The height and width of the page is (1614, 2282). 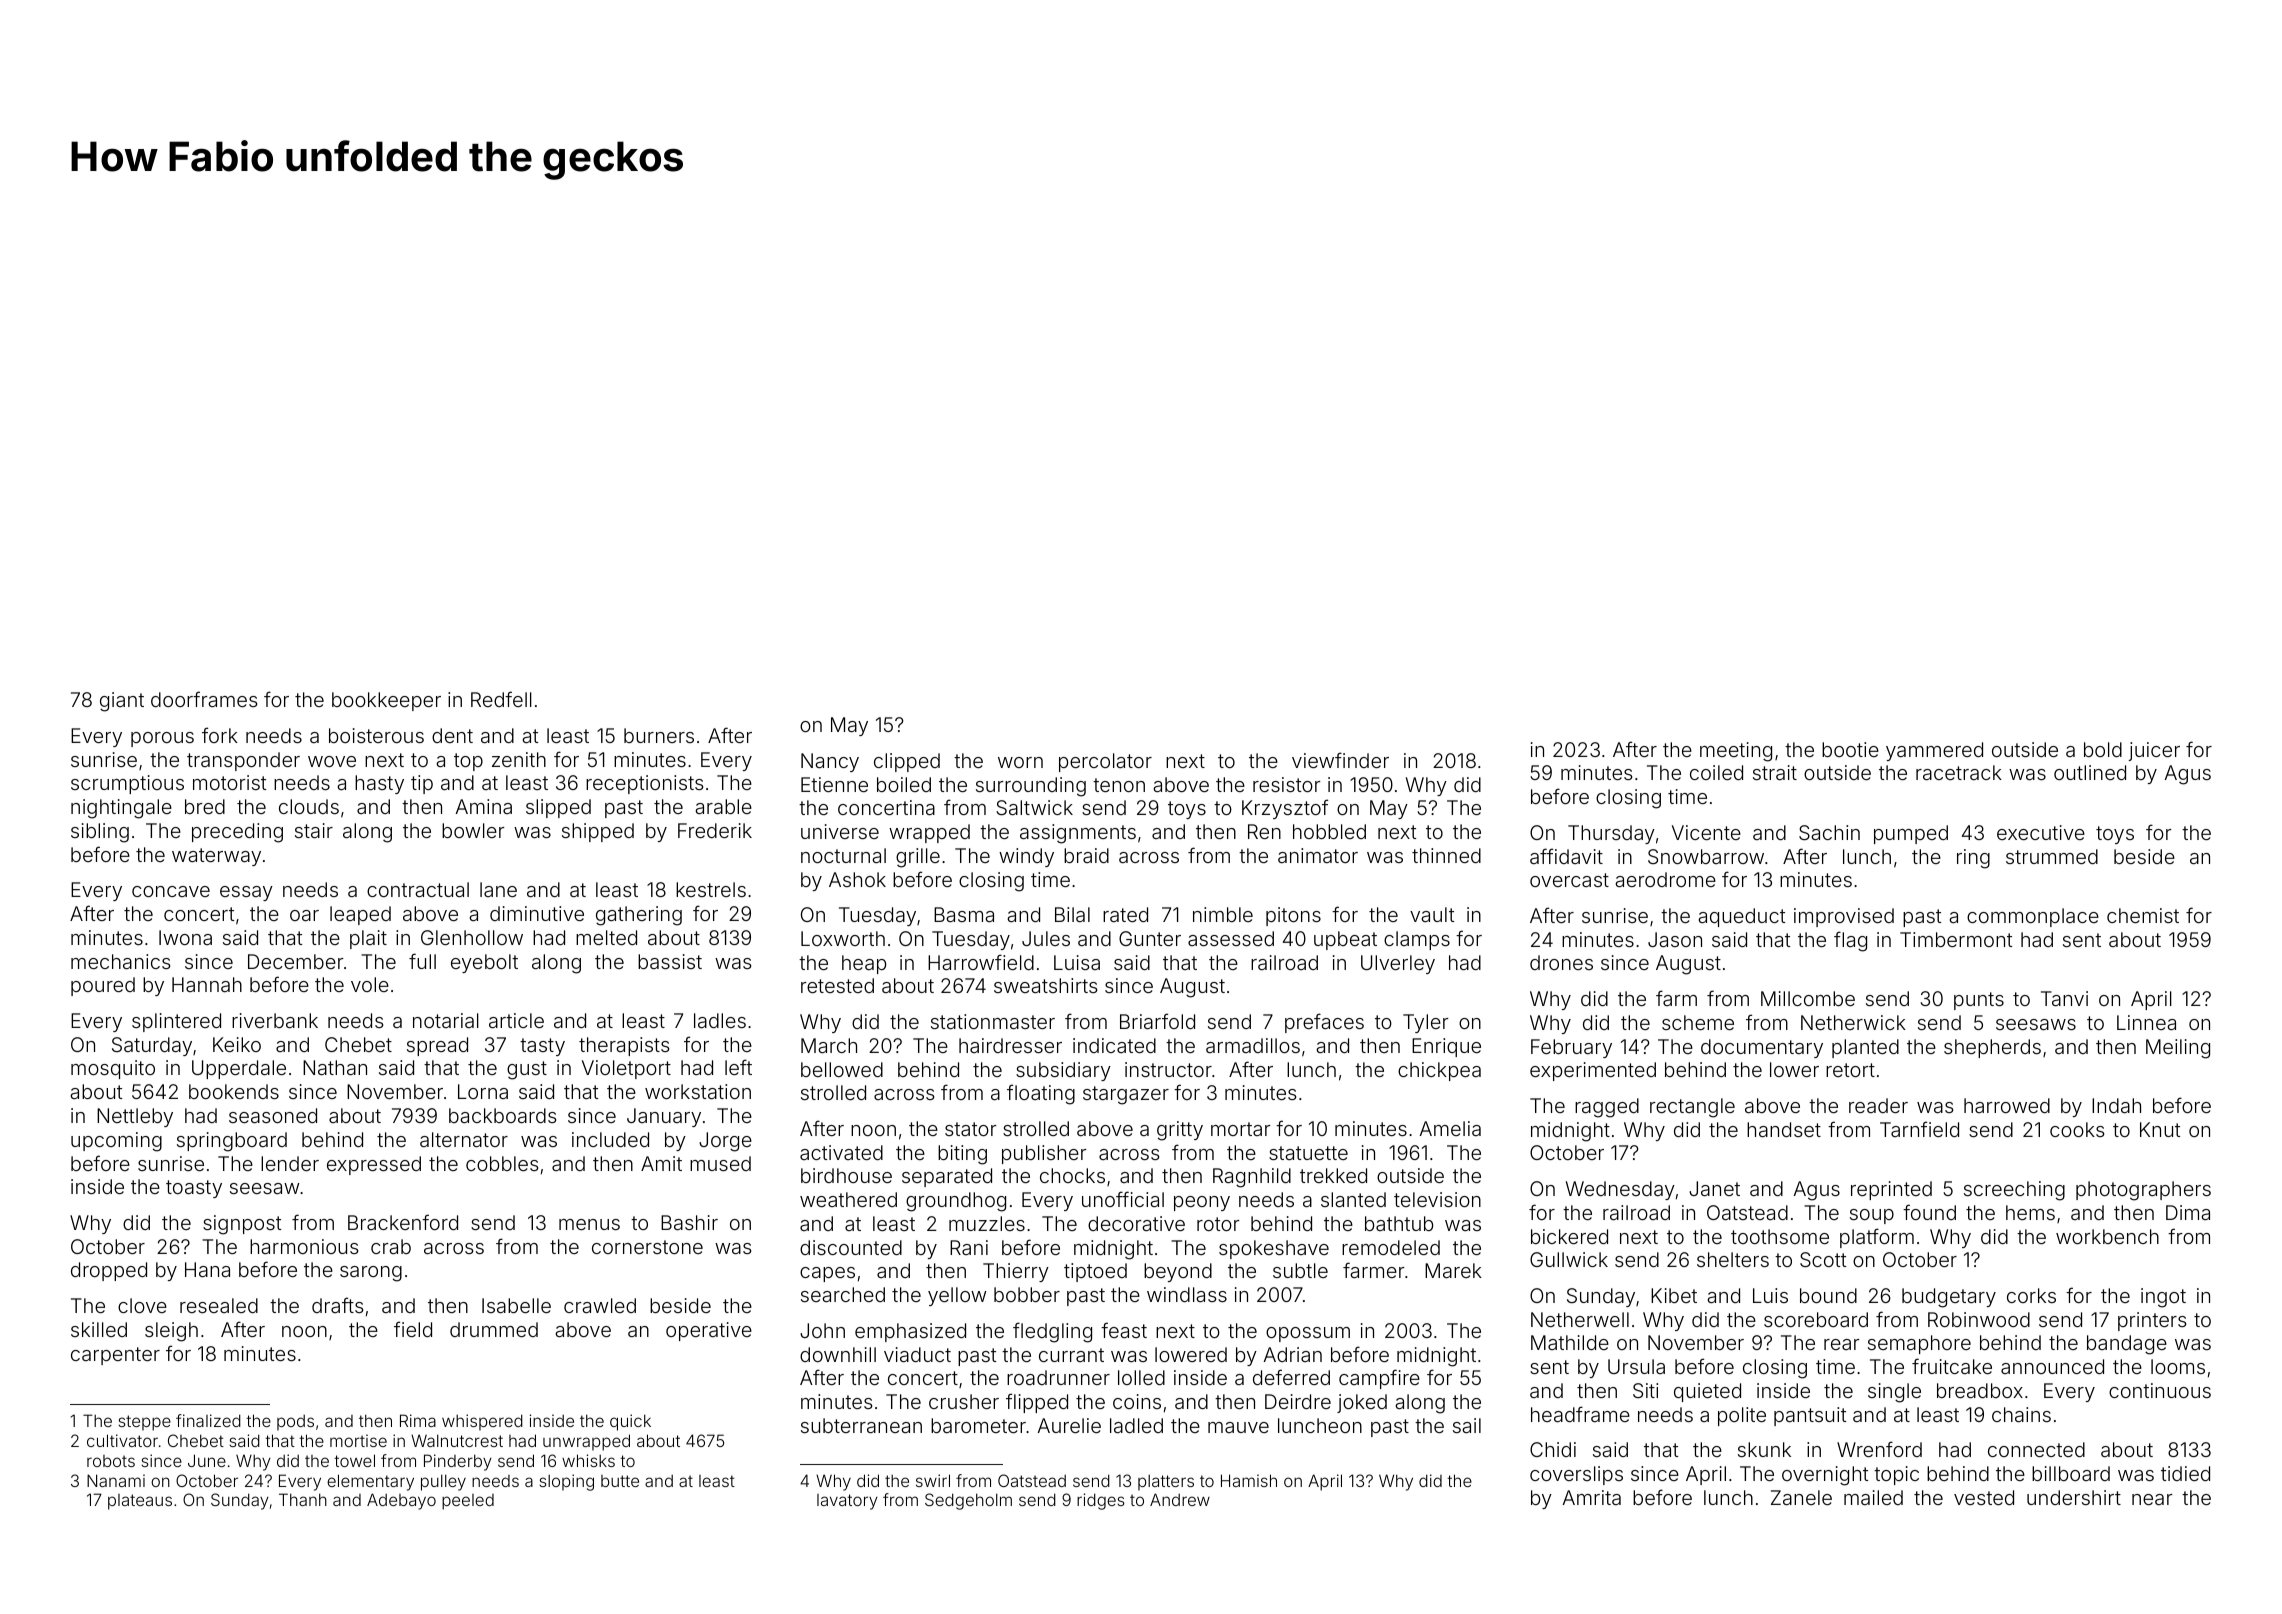 What do you see at coordinates (303, 1499) in the page?
I see `Thanh` at bounding box center [303, 1499].
